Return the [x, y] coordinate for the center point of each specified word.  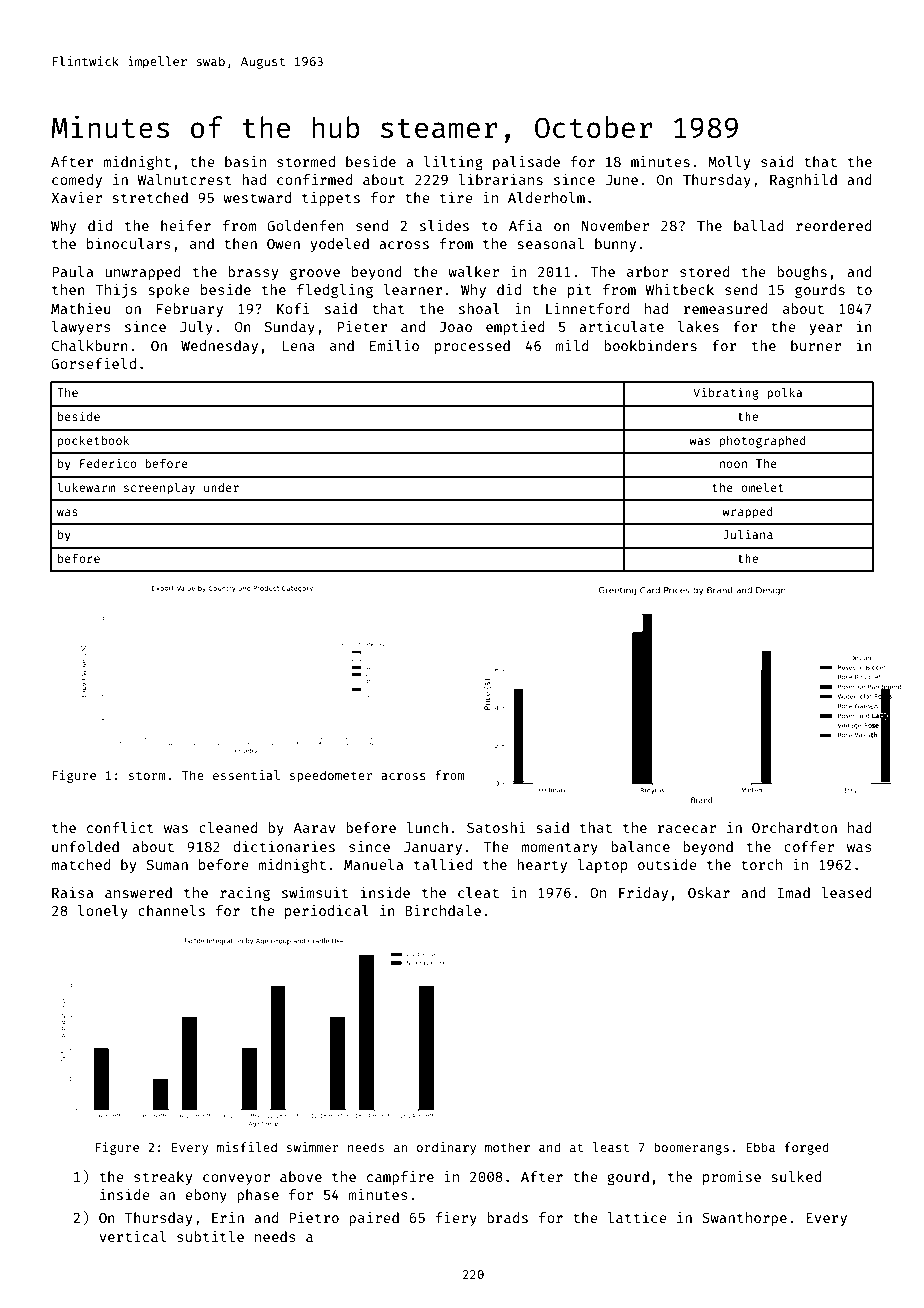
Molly [729, 163]
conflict [120, 827]
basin [245, 161]
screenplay [159, 488]
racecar [687, 829]
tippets [331, 199]
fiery [456, 1219]
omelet [762, 487]
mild [572, 345]
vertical [132, 1236]
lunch [427, 827]
